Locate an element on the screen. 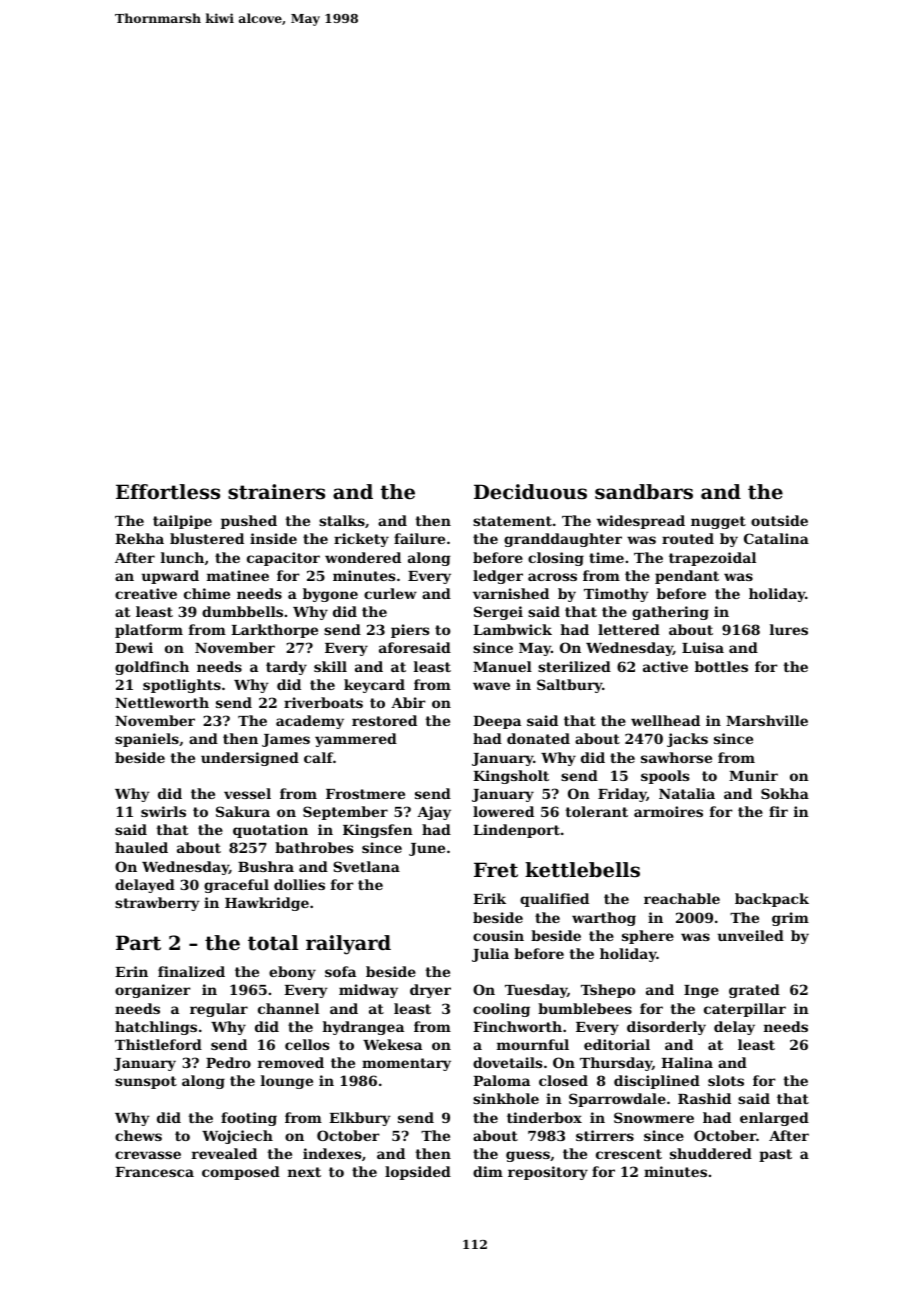 This screenshot has width=924, height=1308. statement is located at coordinates (512, 521).
